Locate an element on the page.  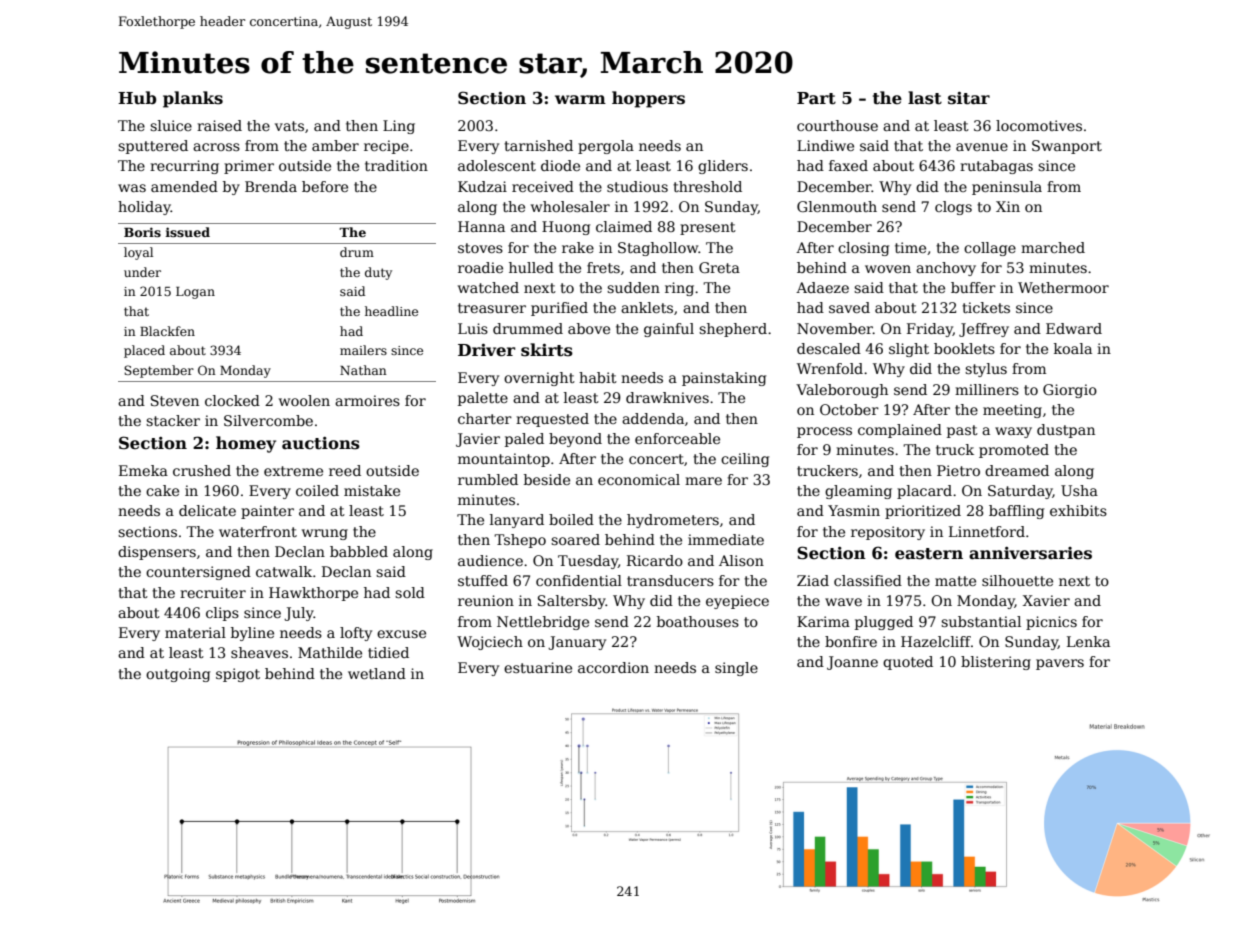
clips is located at coordinates (222, 614).
